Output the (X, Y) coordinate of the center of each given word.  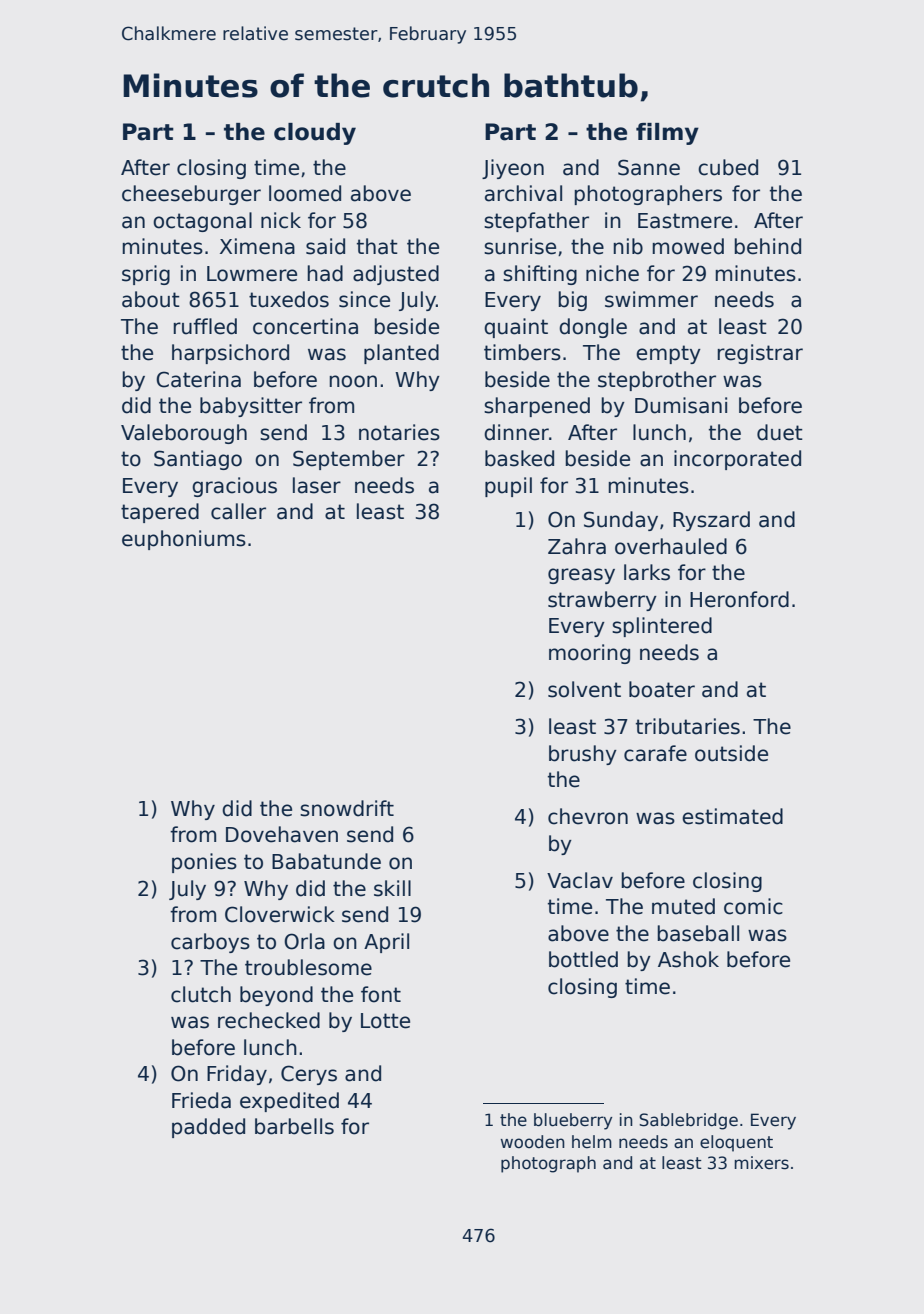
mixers (761, 1163)
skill (392, 888)
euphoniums (184, 540)
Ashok (688, 959)
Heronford (739, 599)
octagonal (202, 222)
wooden (533, 1142)
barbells (294, 1126)
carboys (210, 943)
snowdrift (347, 808)
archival (523, 193)
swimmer (651, 299)
